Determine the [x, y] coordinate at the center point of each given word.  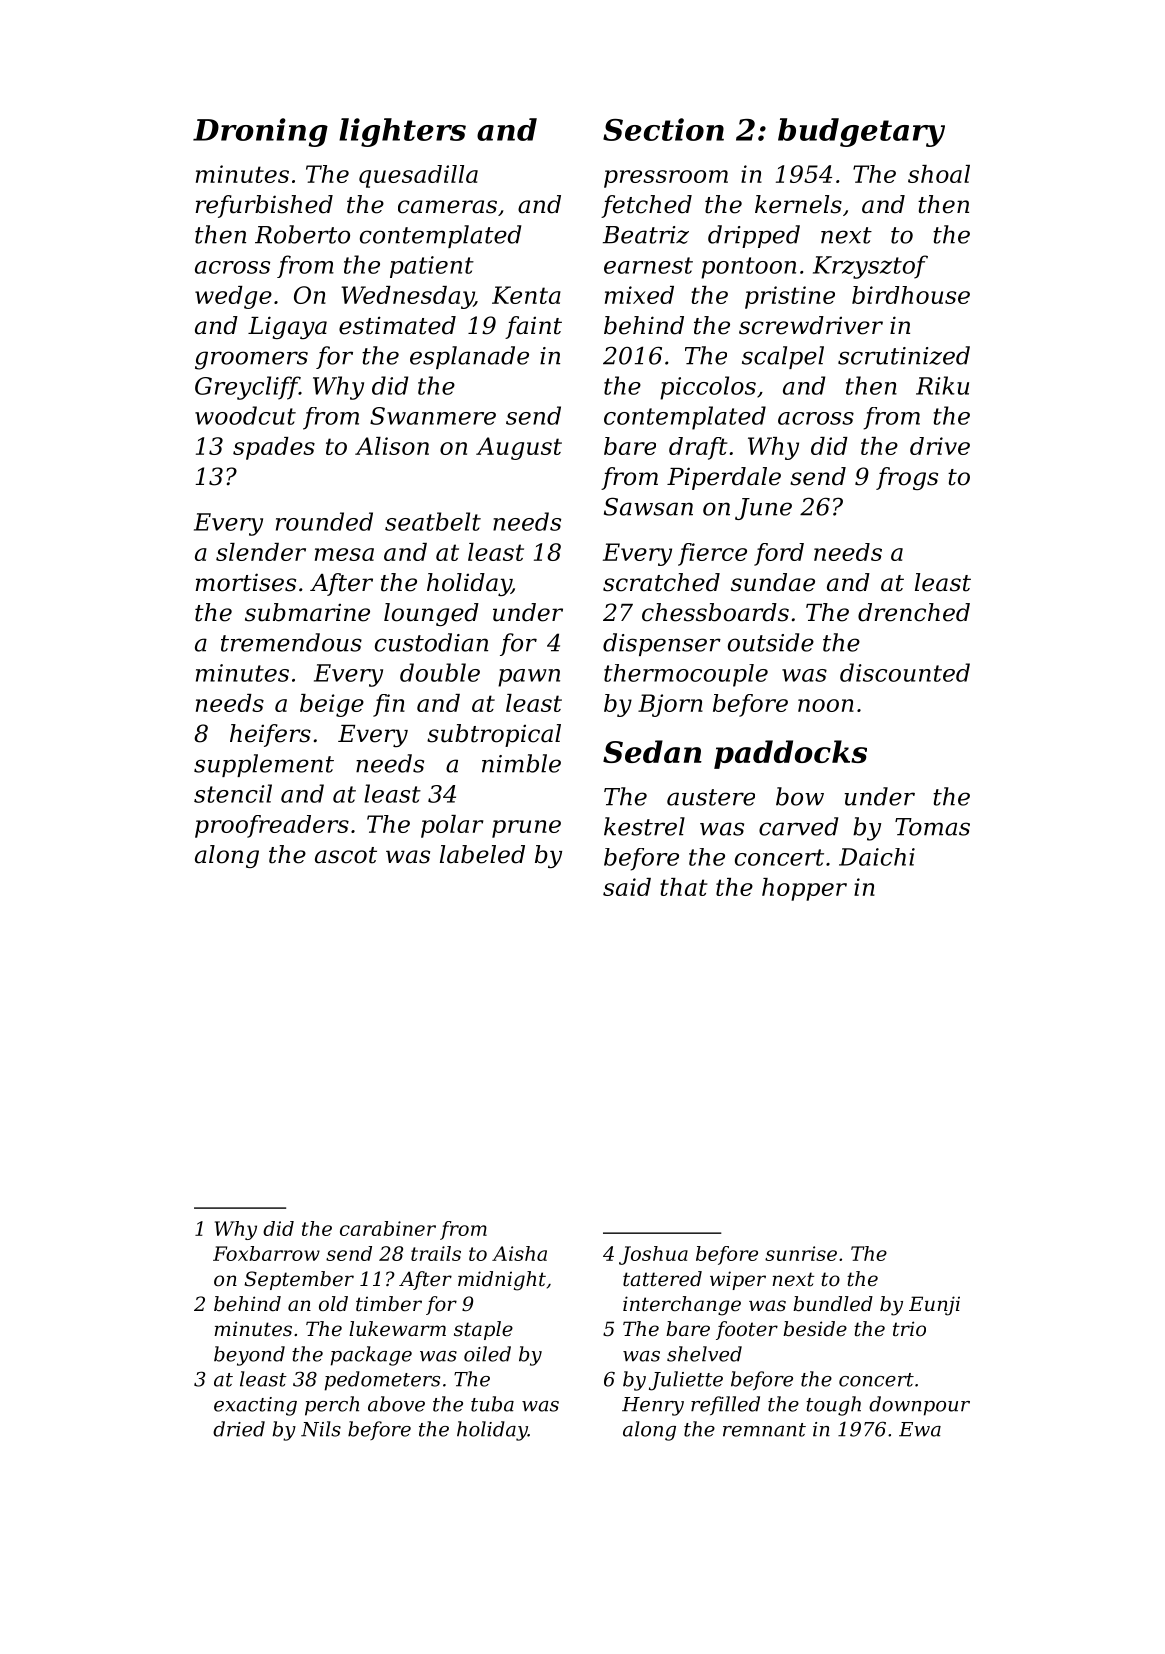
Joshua [653, 1255]
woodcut [245, 415]
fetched [646, 206]
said [627, 887]
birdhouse [911, 295]
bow [800, 796]
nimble [521, 763]
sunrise [801, 1253]
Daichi [877, 857]
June [763, 509]
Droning [260, 132]
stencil [233, 793]
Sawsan [648, 506]
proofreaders [272, 826]
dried [239, 1429]
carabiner [388, 1228]
